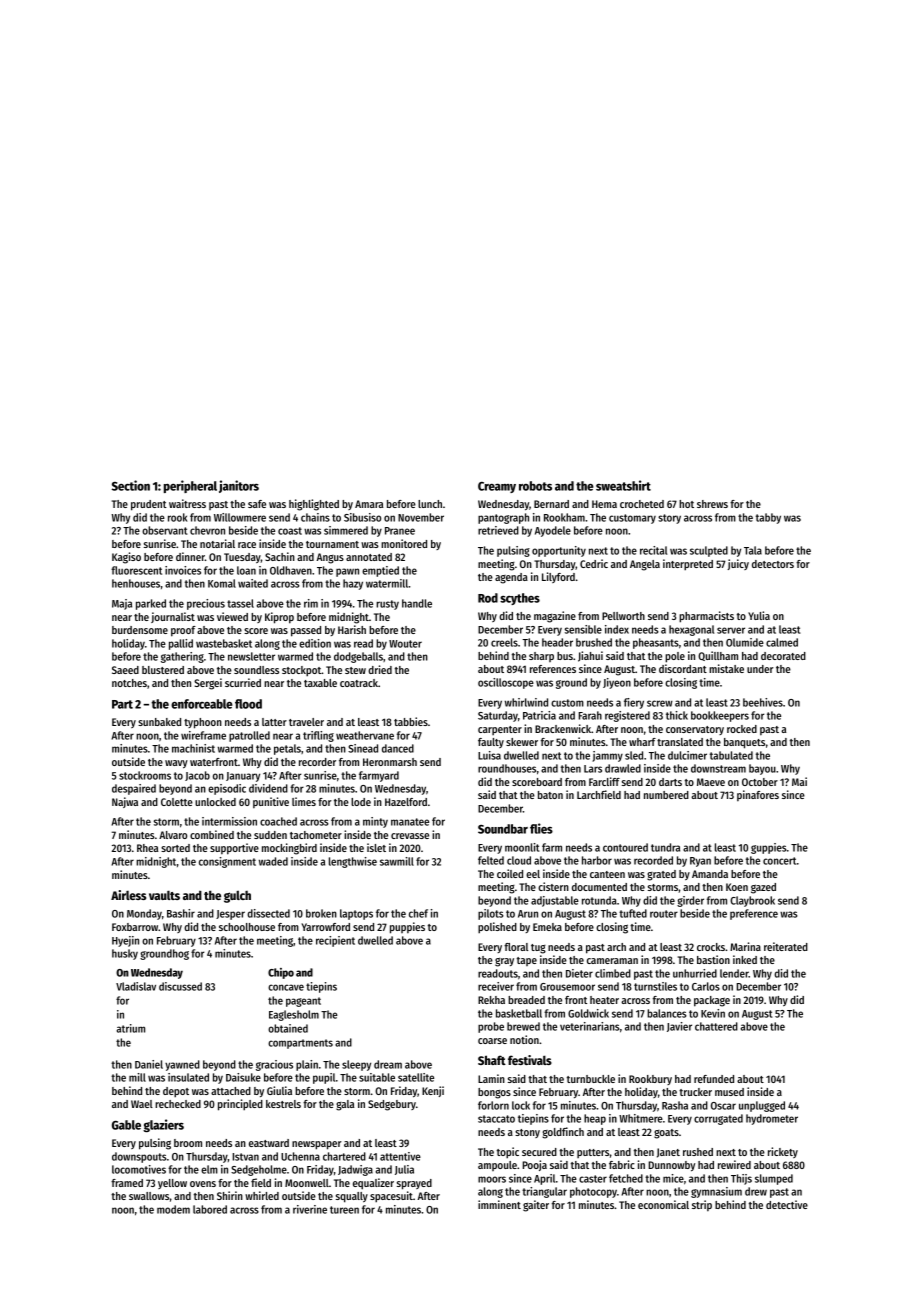 The width and height of the screenshot is (924, 1308). What do you see at coordinates (536, 1206) in the screenshot?
I see `gaiter` at bounding box center [536, 1206].
